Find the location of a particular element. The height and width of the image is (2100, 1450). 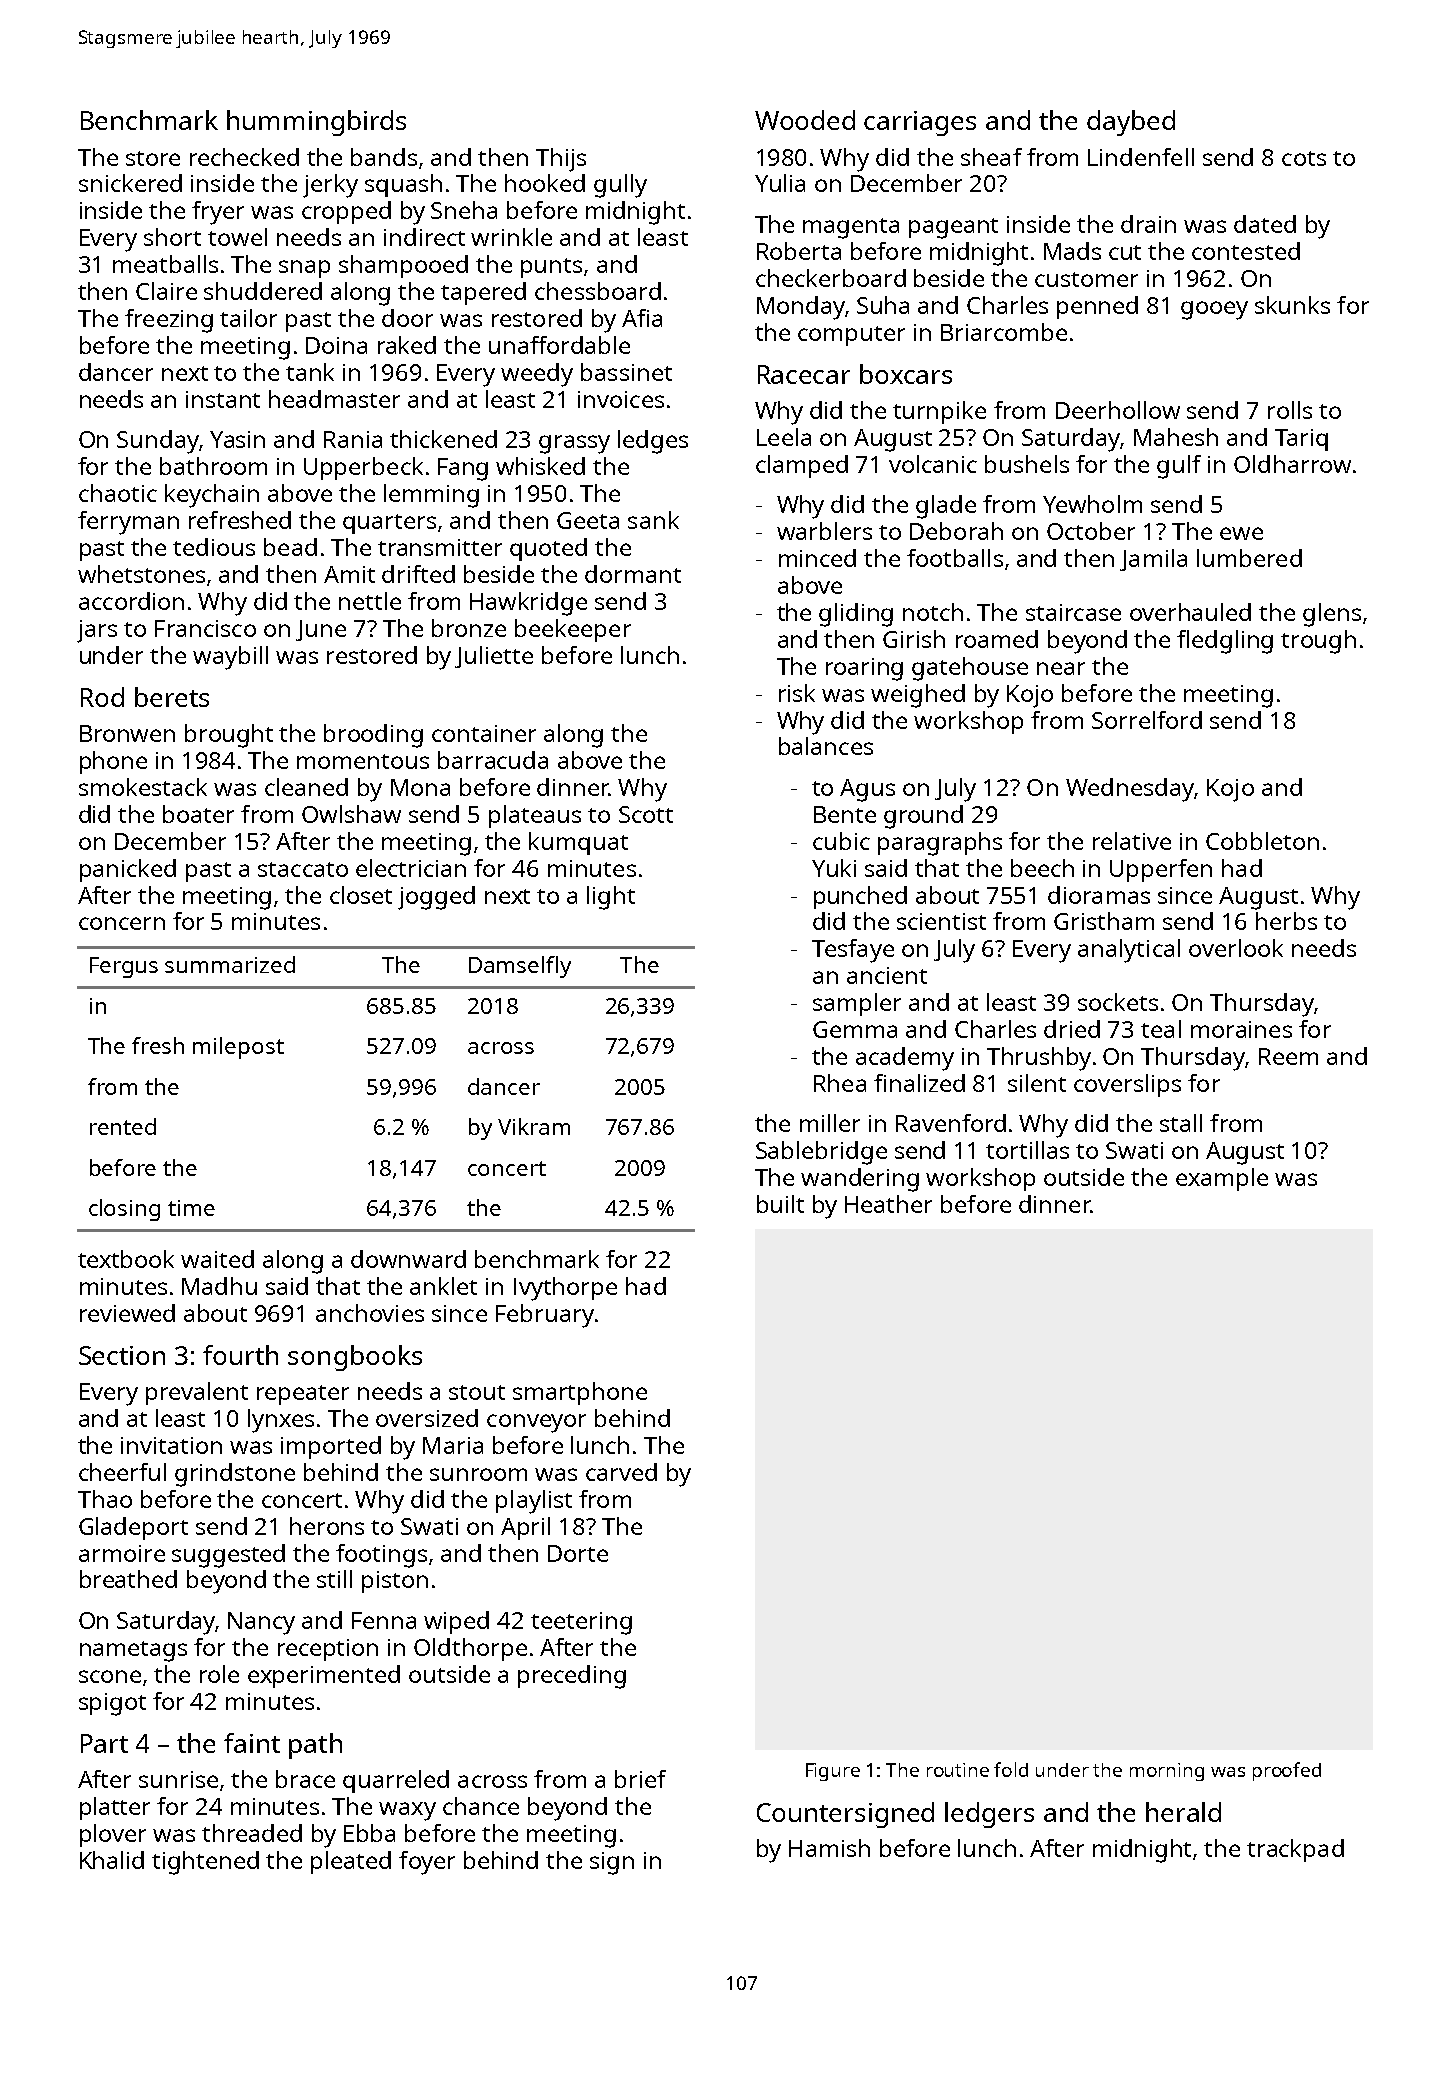

tightened is located at coordinates (205, 1863).
